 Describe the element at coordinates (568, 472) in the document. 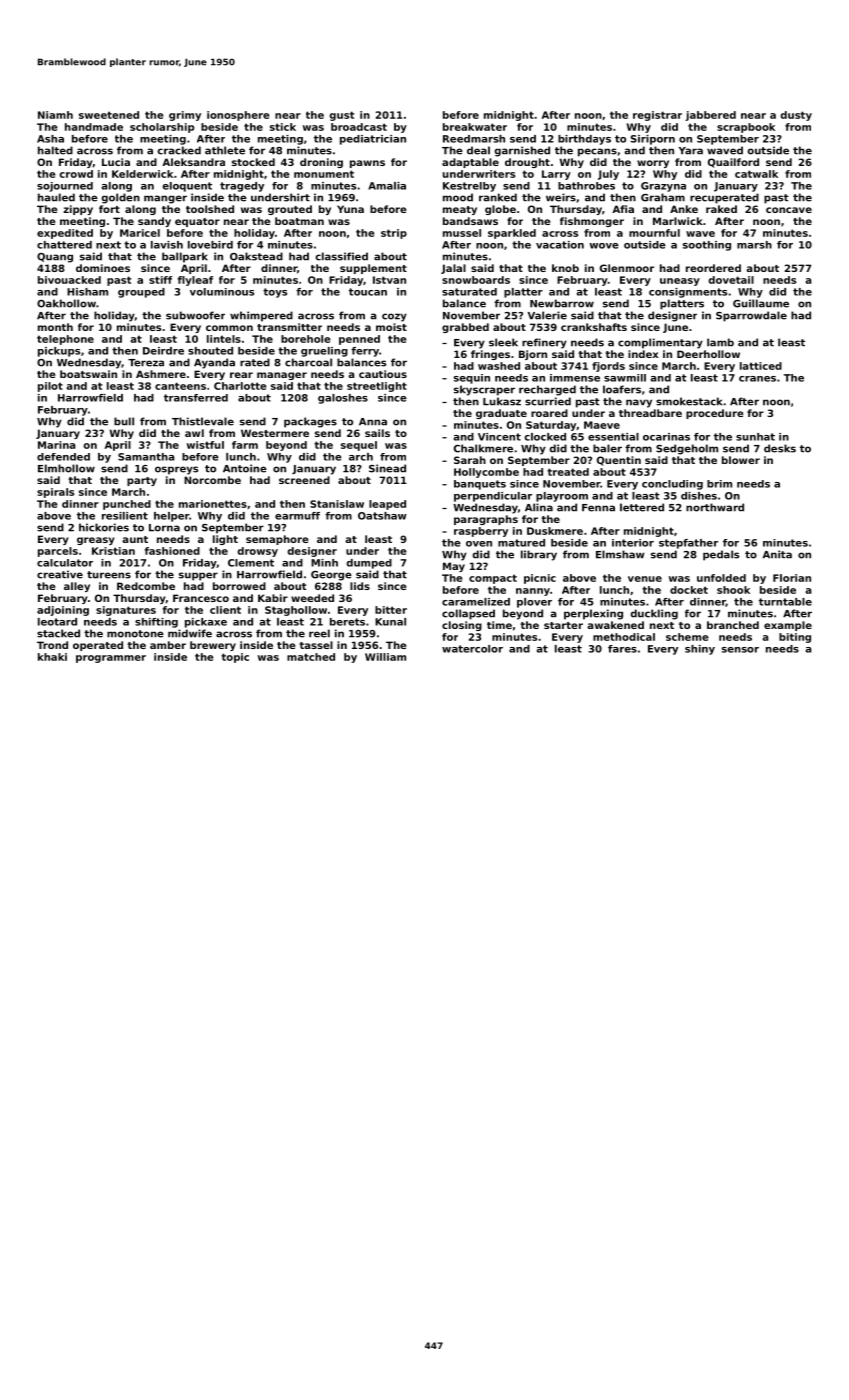

I see `treated` at that location.
